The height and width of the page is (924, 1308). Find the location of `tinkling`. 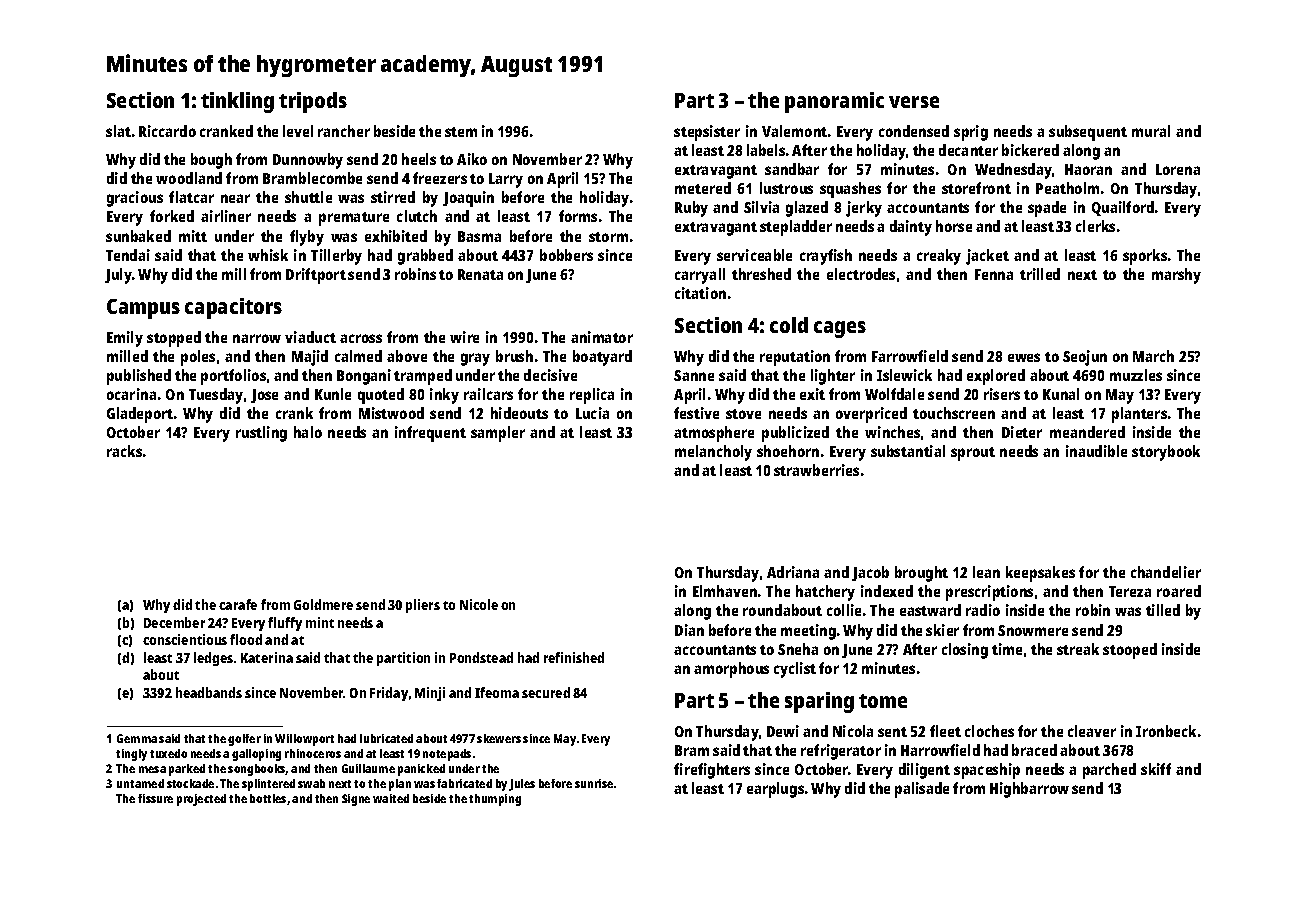

tinkling is located at coordinates (237, 102).
